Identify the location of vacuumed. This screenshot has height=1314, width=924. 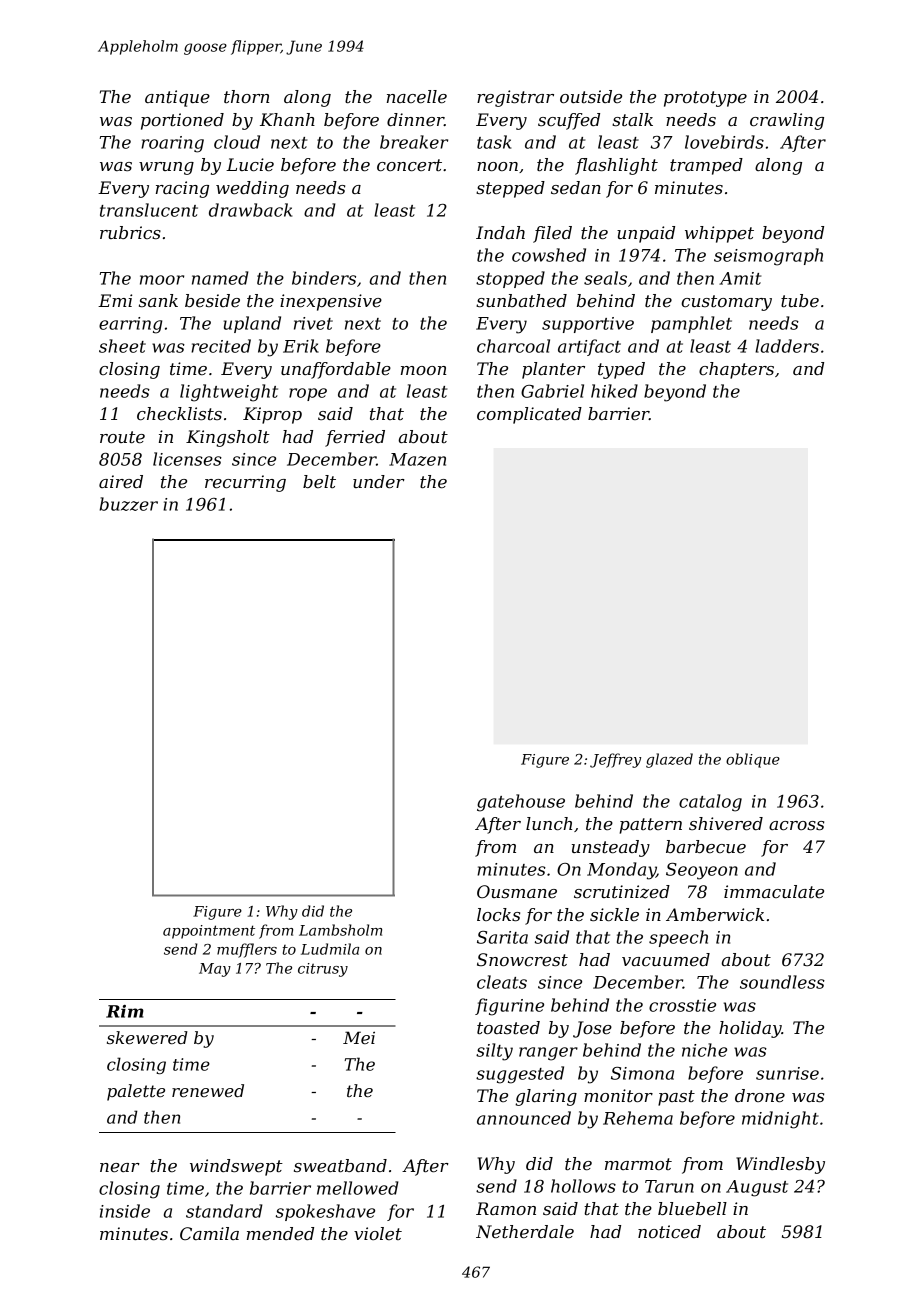
(666, 959).
